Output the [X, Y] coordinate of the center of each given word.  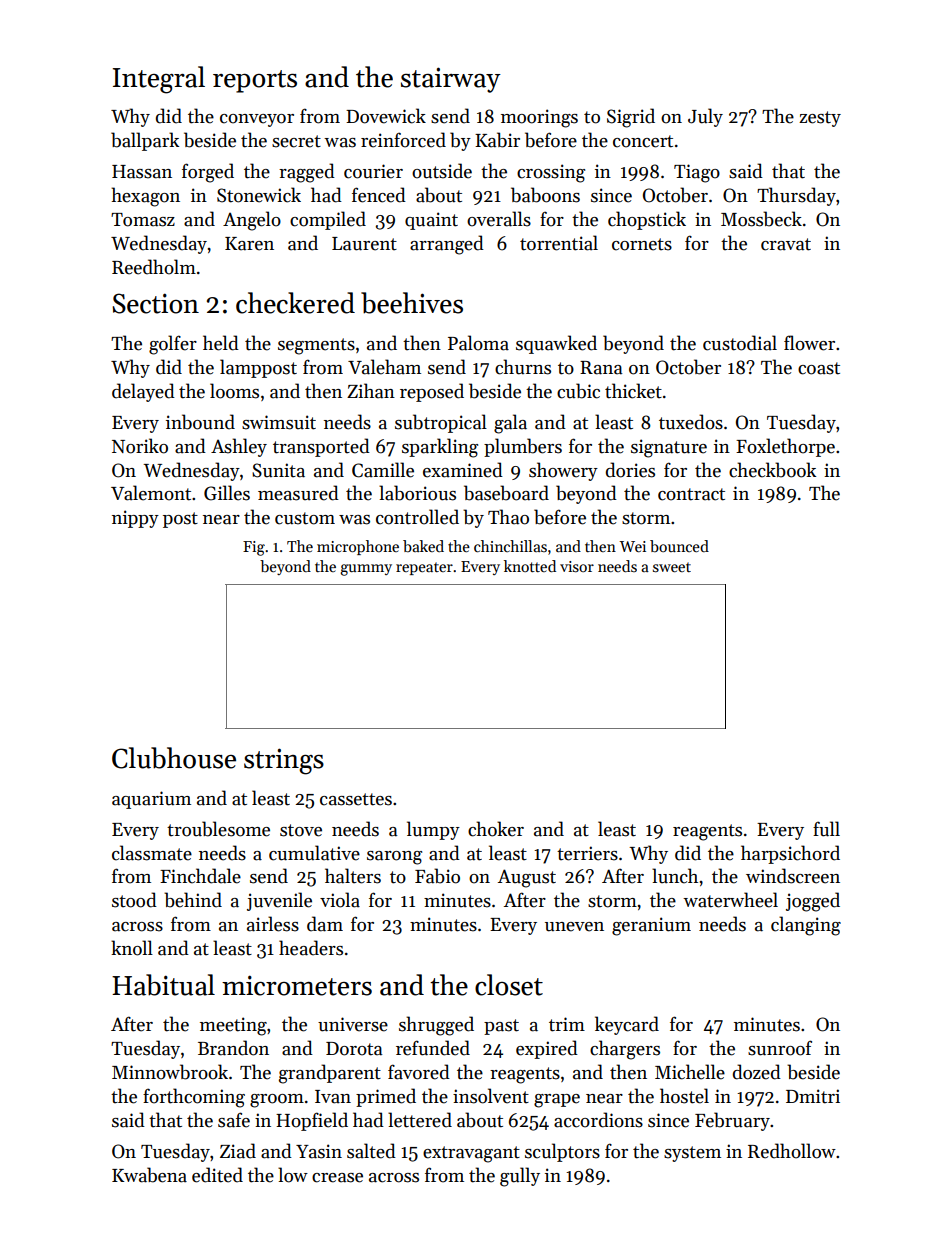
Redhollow [792, 1151]
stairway [451, 80]
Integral [159, 80]
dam [325, 924]
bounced [679, 546]
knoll [132, 948]
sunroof [780, 1048]
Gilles [227, 493]
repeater [424, 568]
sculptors [562, 1152]
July [705, 117]
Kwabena [149, 1175]
